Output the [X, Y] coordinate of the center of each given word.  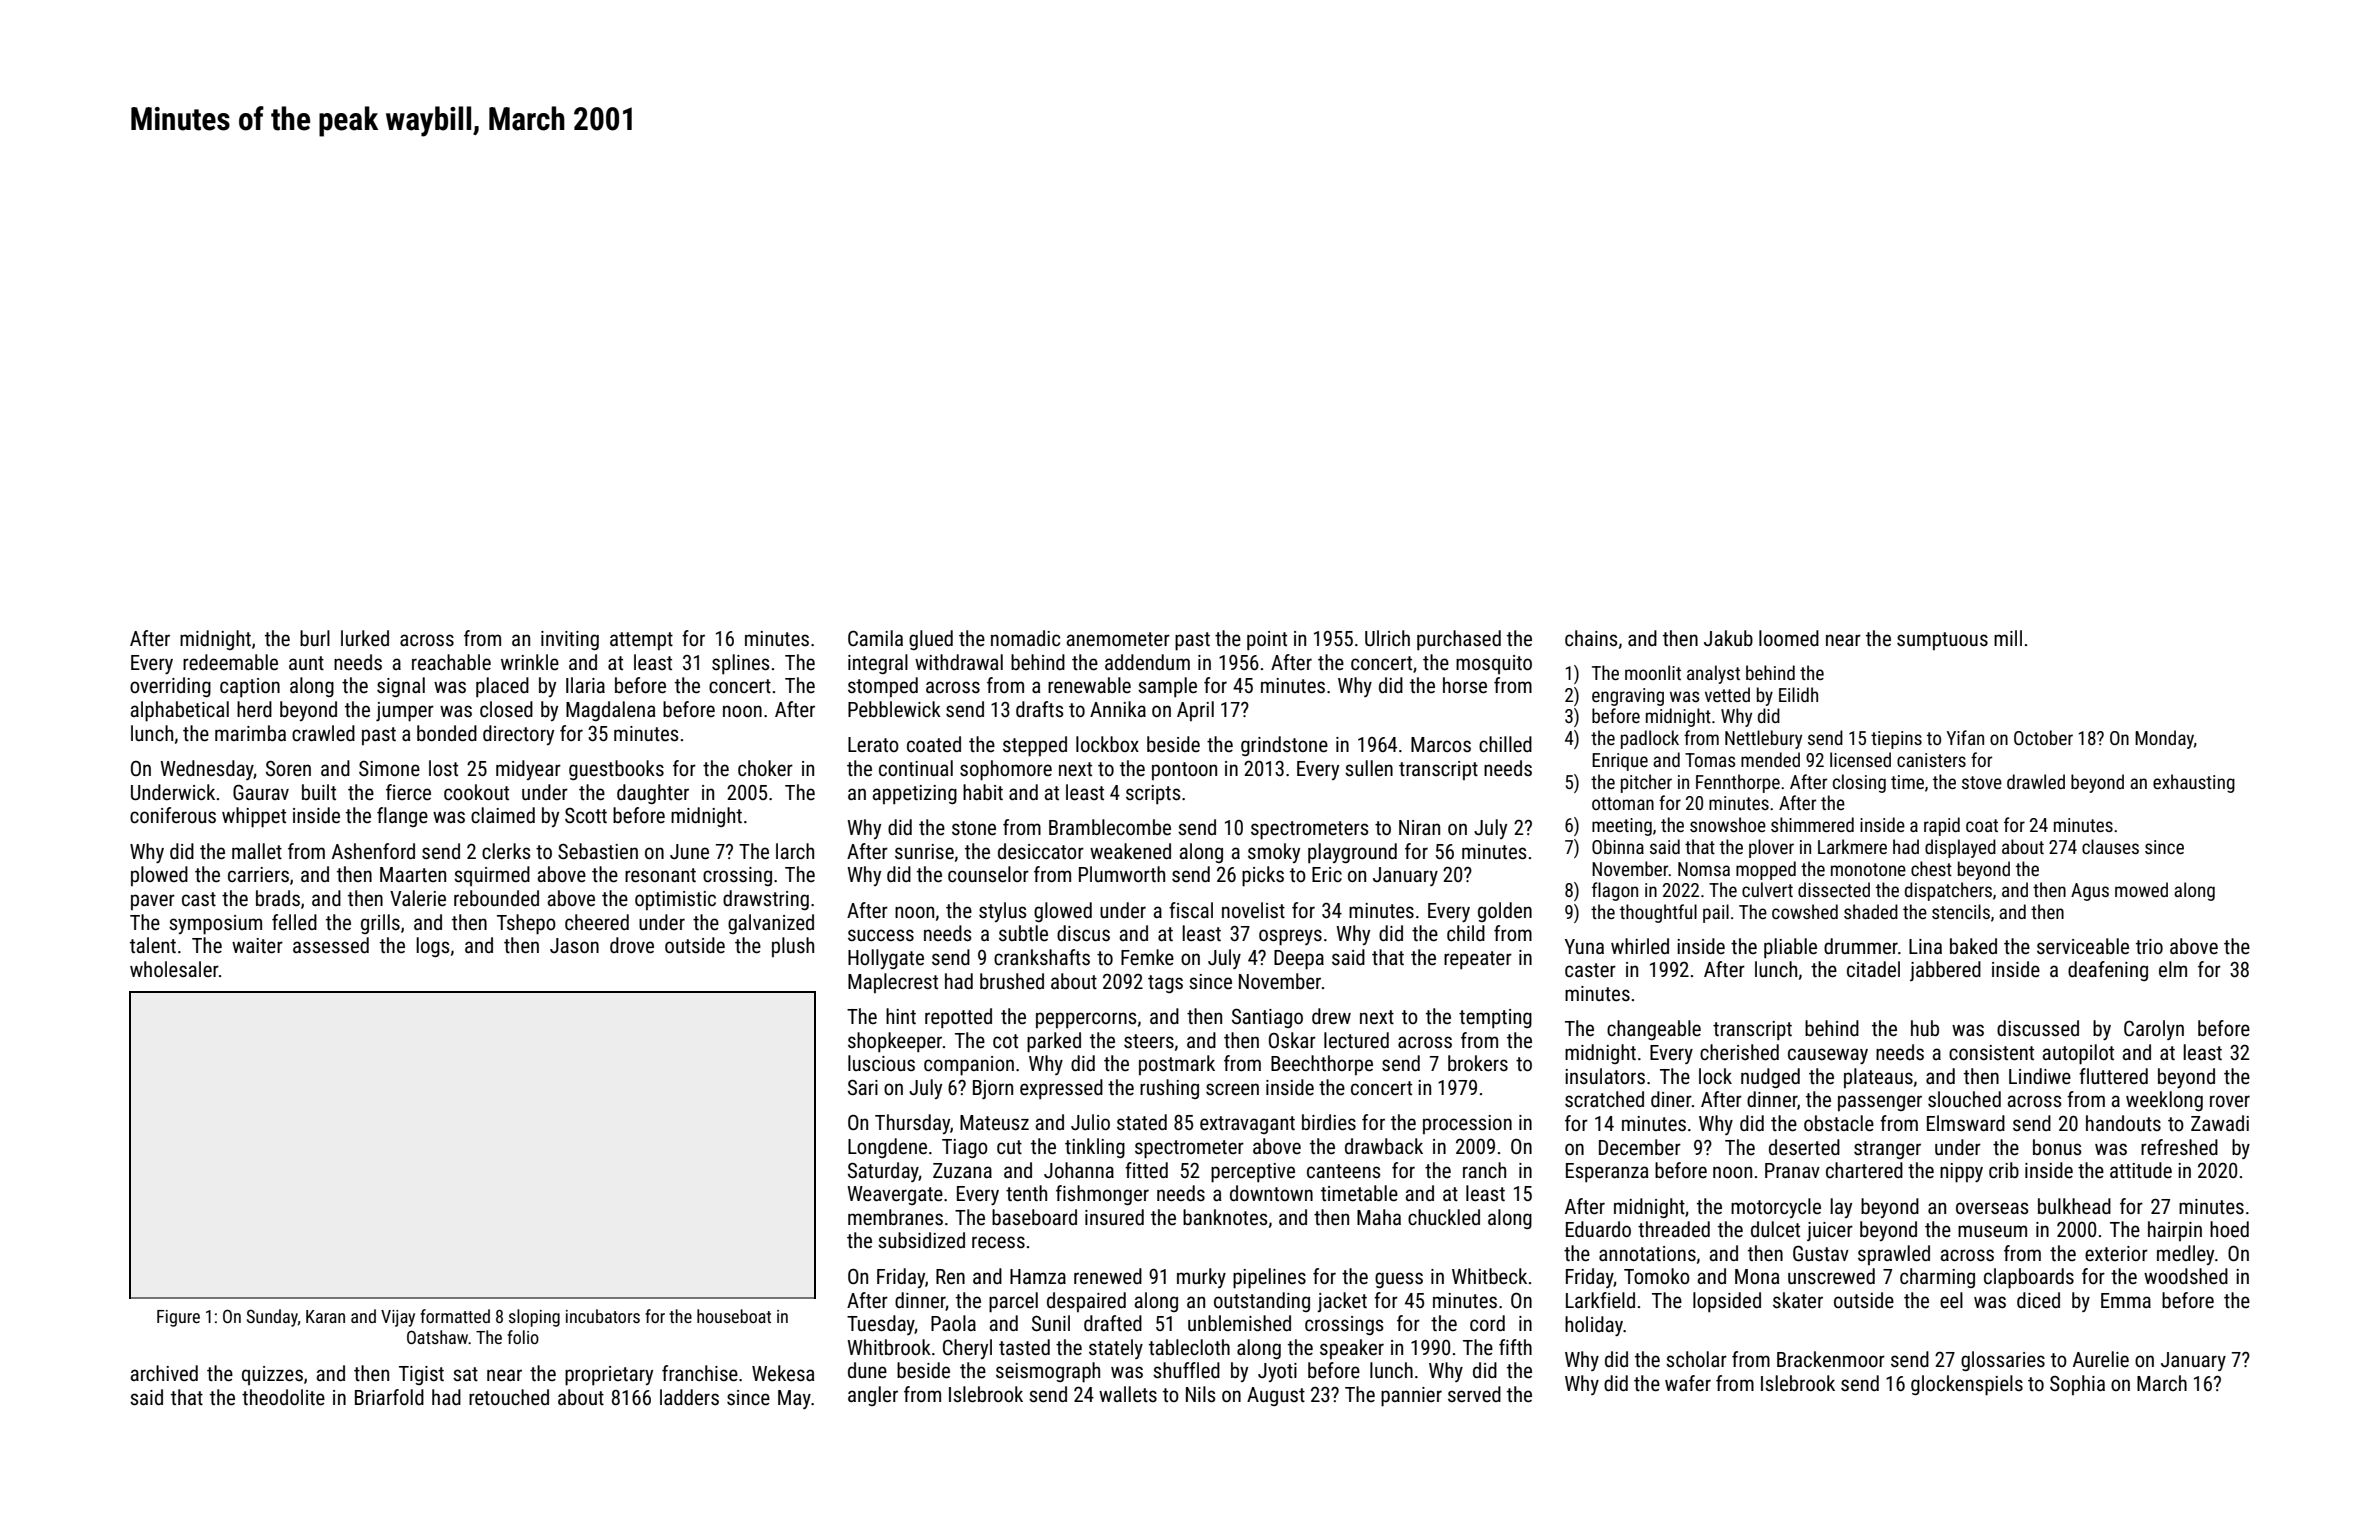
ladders [689, 1397]
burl [315, 638]
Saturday [883, 1172]
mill [2008, 638]
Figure [178, 1318]
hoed [2229, 1229]
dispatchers [1948, 891]
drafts [1039, 709]
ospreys [1290, 937]
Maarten [413, 874]
